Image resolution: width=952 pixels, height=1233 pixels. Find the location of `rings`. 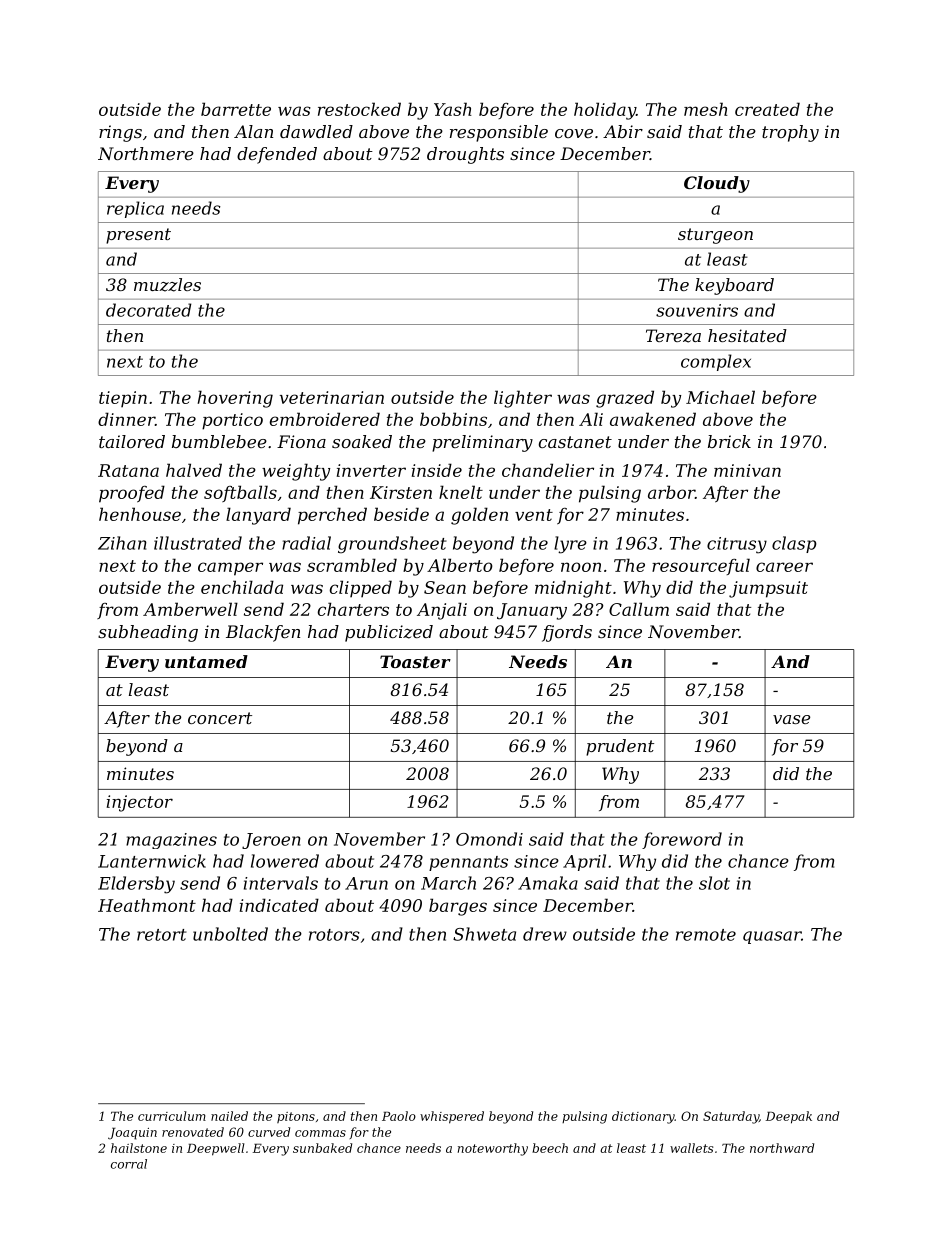

rings is located at coordinates (120, 133).
